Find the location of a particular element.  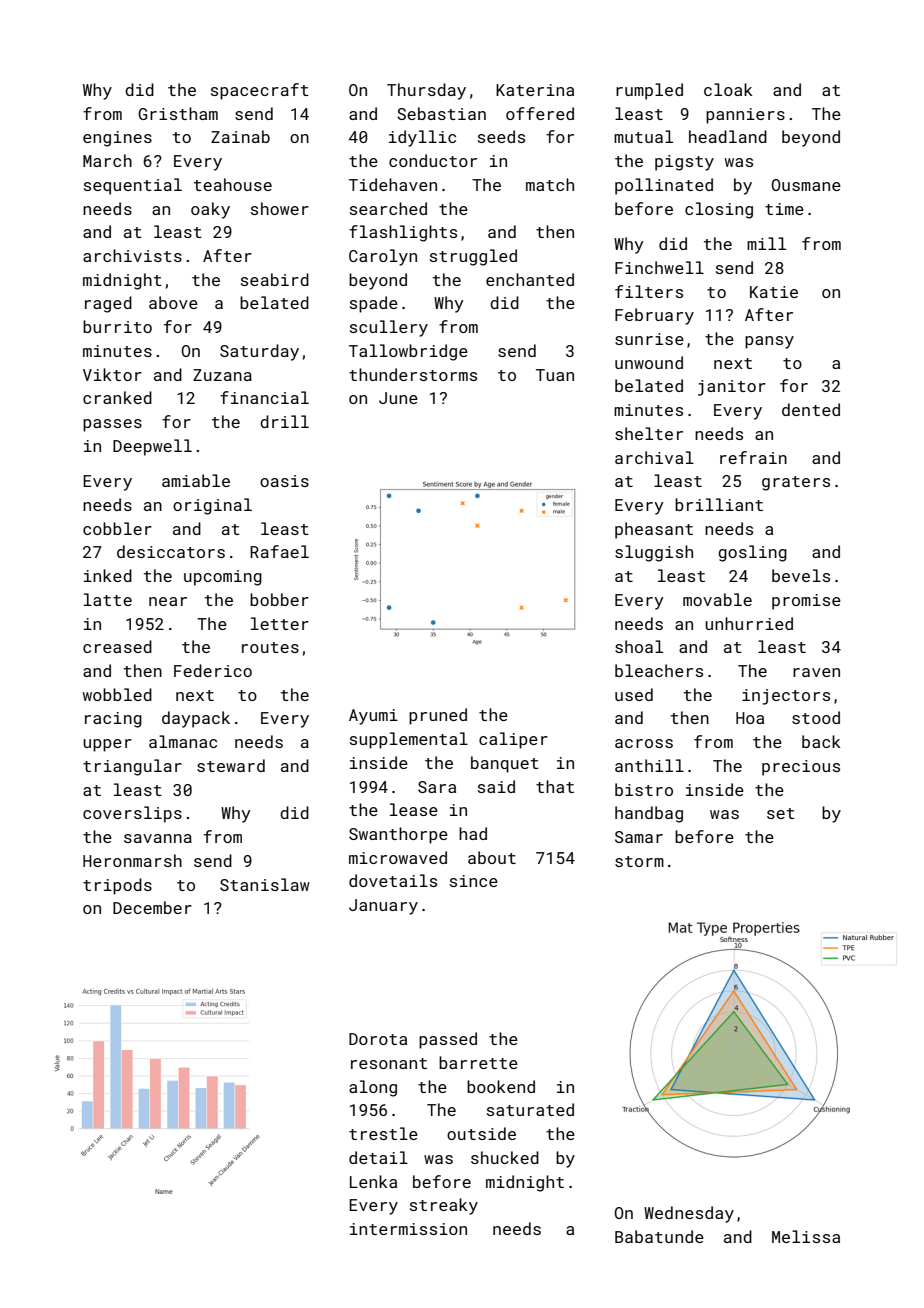

Ayumi is located at coordinates (373, 717).
